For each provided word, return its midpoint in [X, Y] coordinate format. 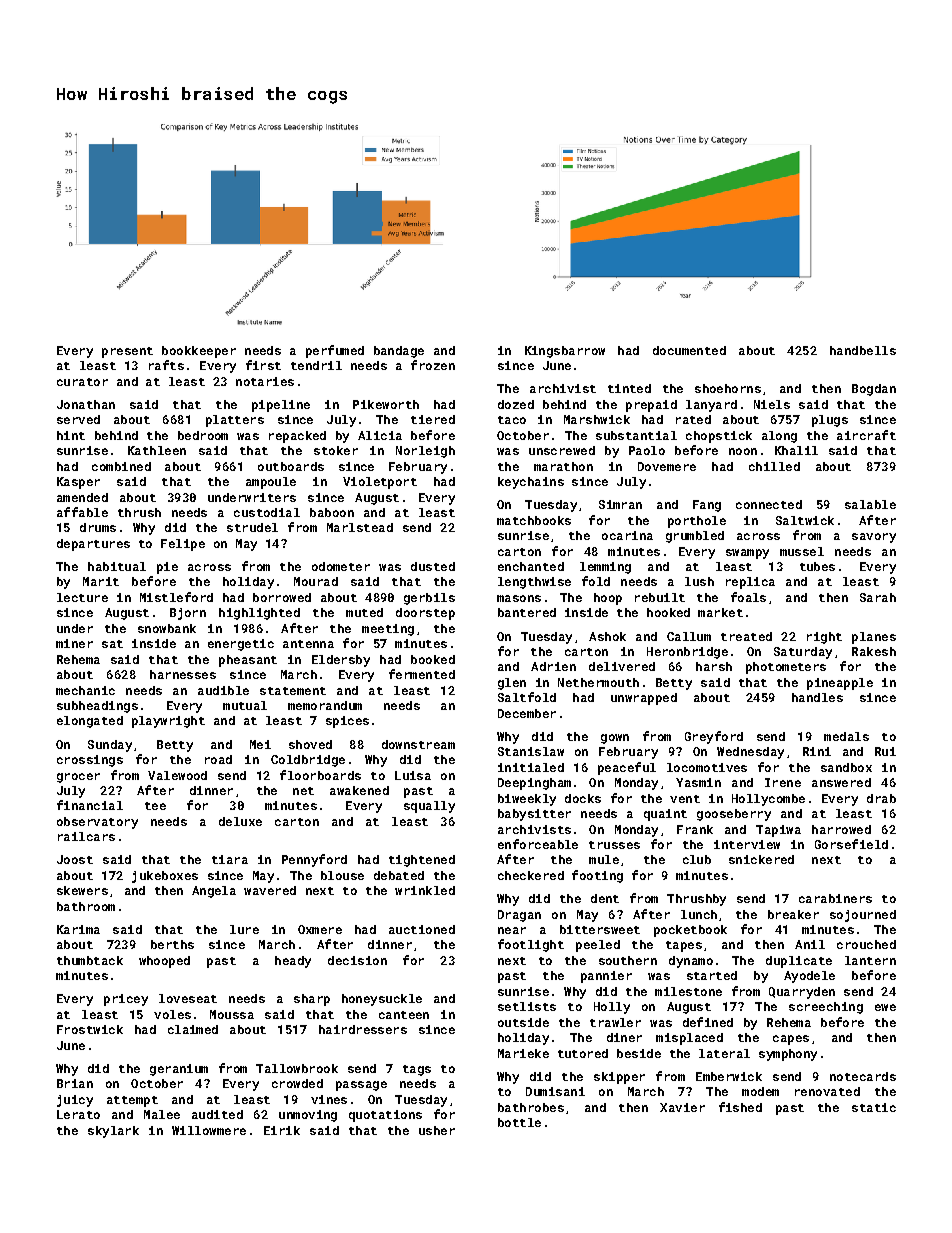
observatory [97, 823]
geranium [179, 1070]
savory [874, 538]
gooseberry [734, 815]
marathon [563, 466]
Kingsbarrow [565, 352]
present [127, 352]
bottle [519, 1122]
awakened [359, 790]
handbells [863, 350]
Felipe [183, 545]
